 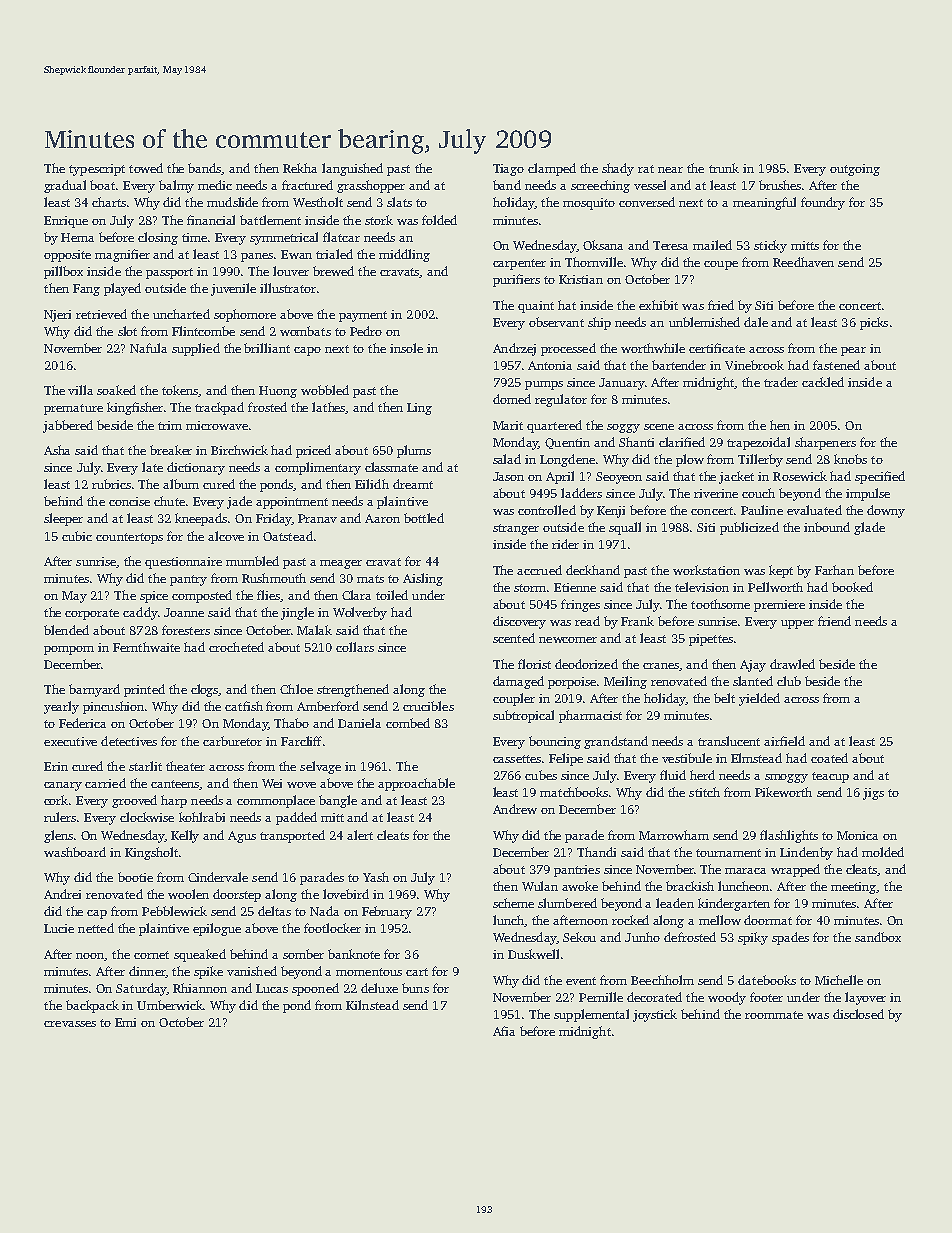 What do you see at coordinates (883, 852) in the screenshot?
I see `molded` at bounding box center [883, 852].
